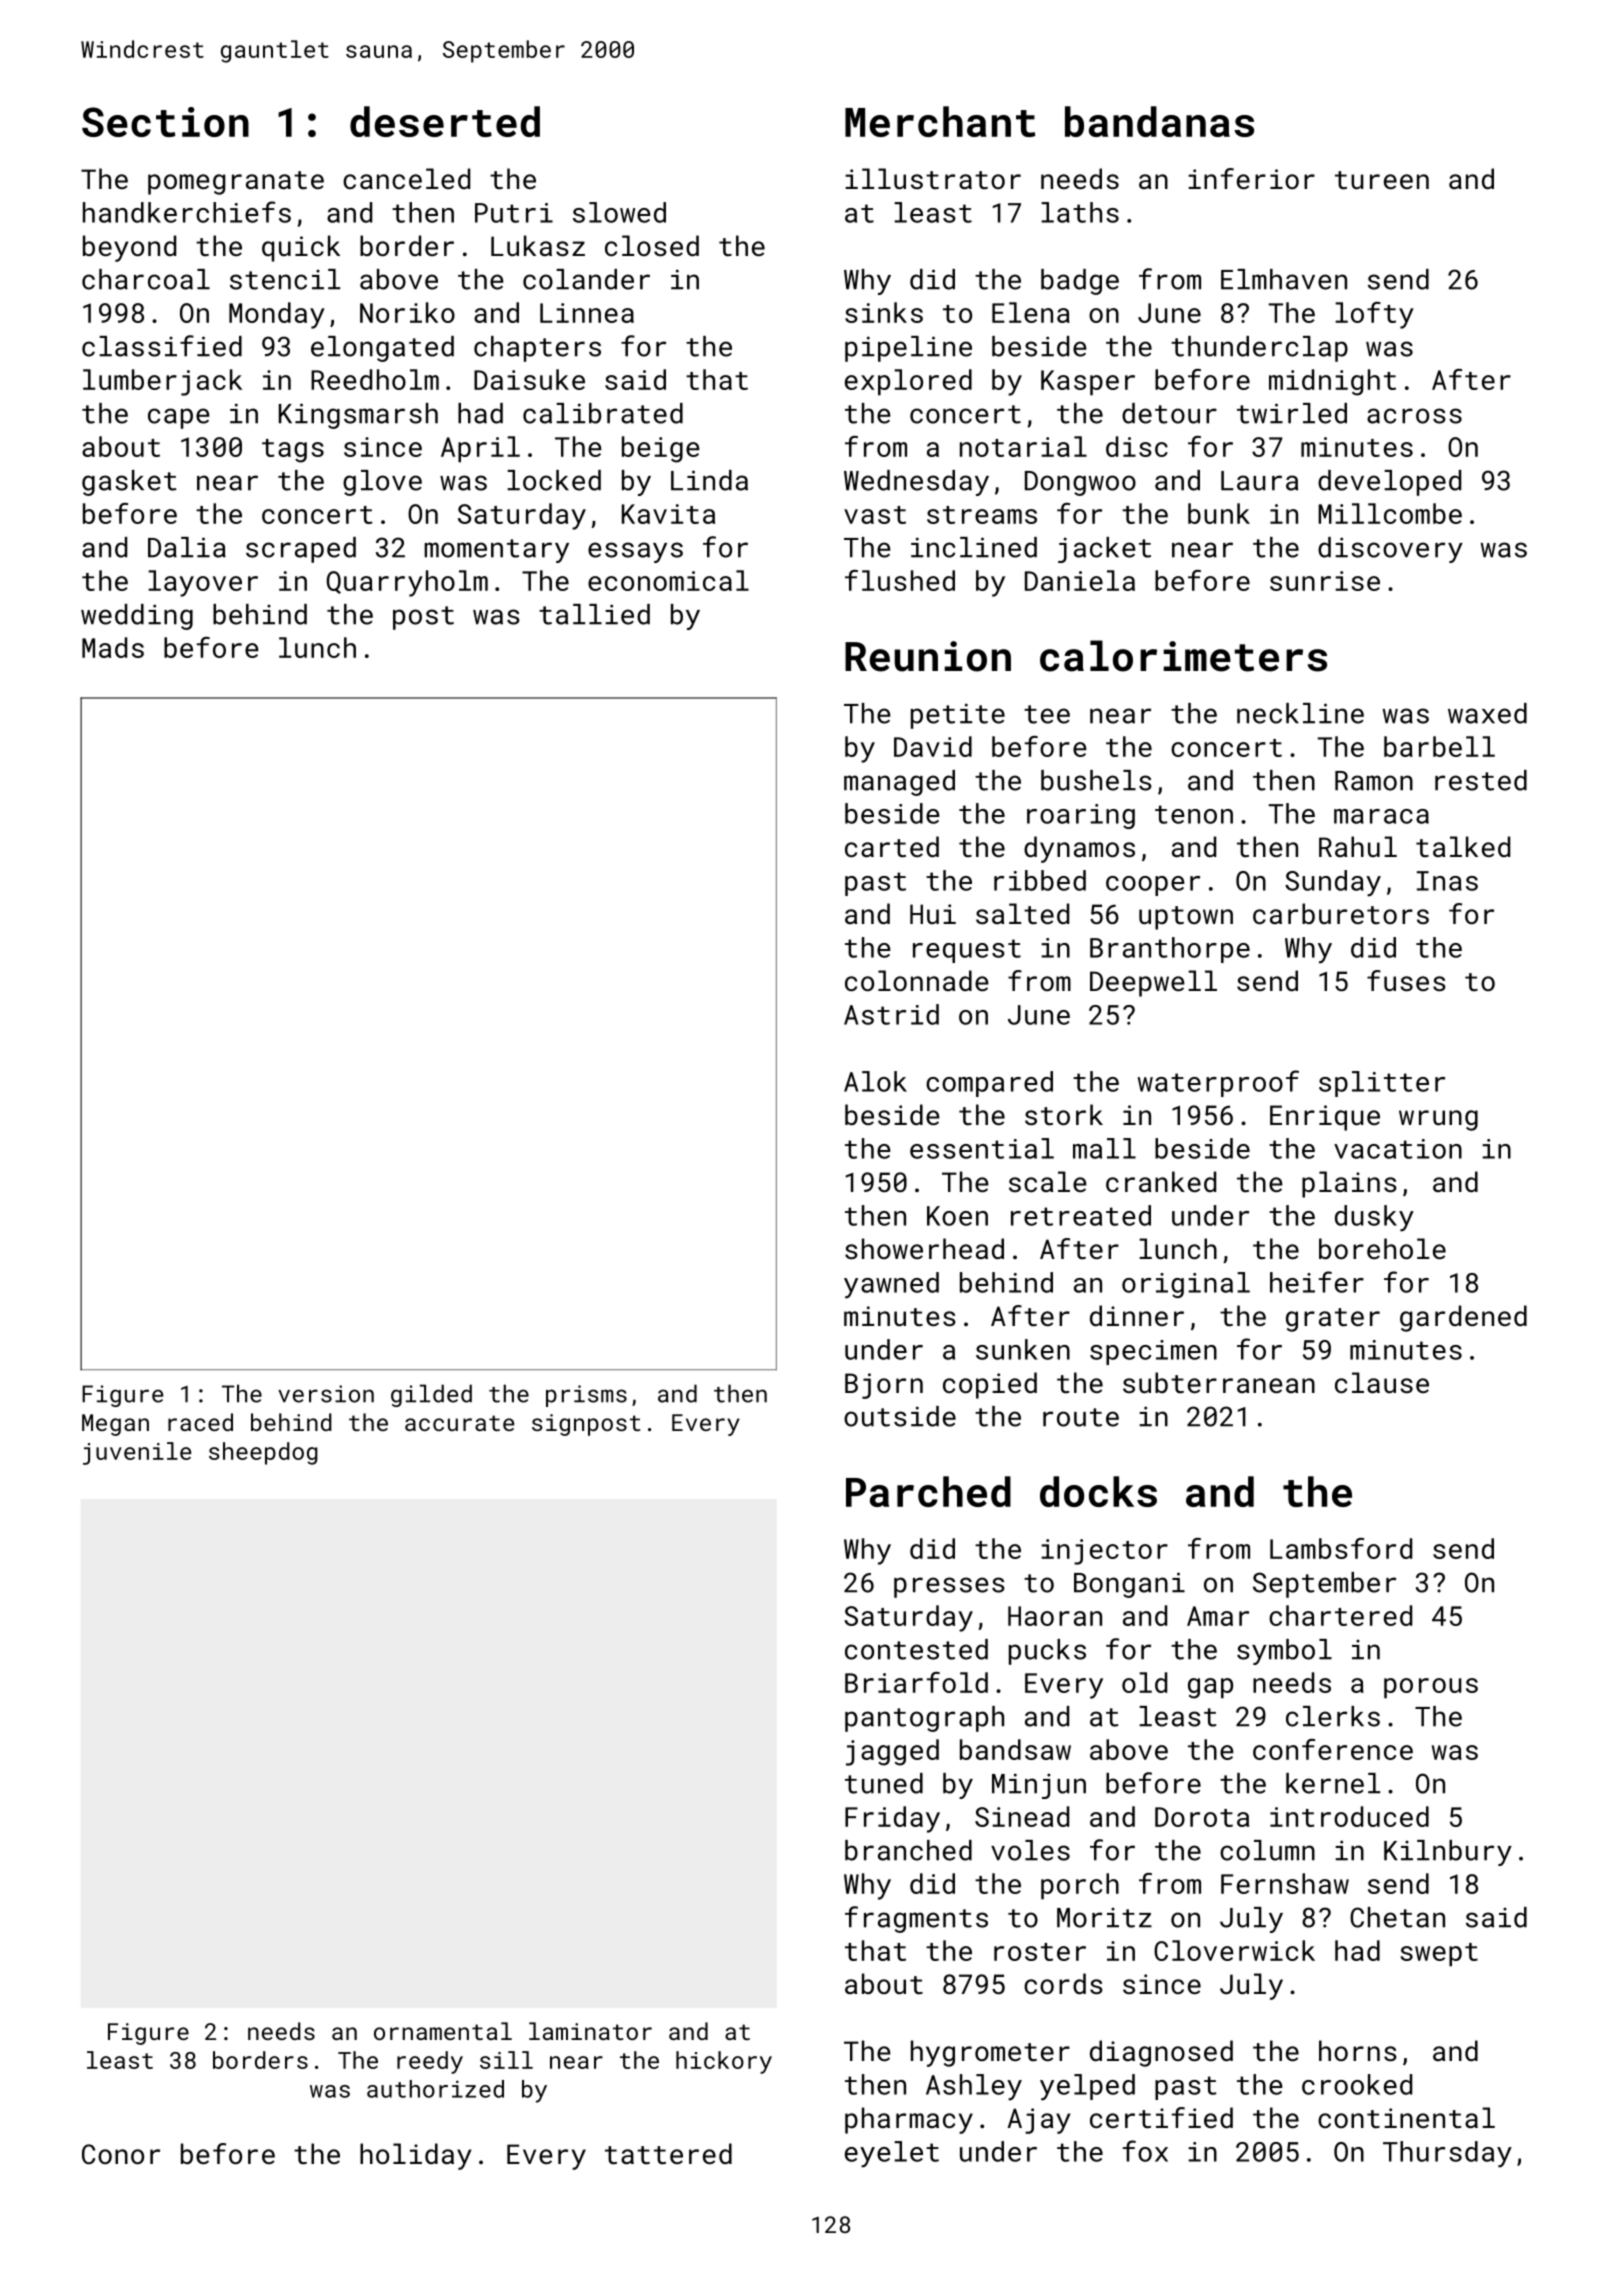 Image resolution: width=1620 pixels, height=2292 pixels. I want to click on Section, so click(165, 122).
